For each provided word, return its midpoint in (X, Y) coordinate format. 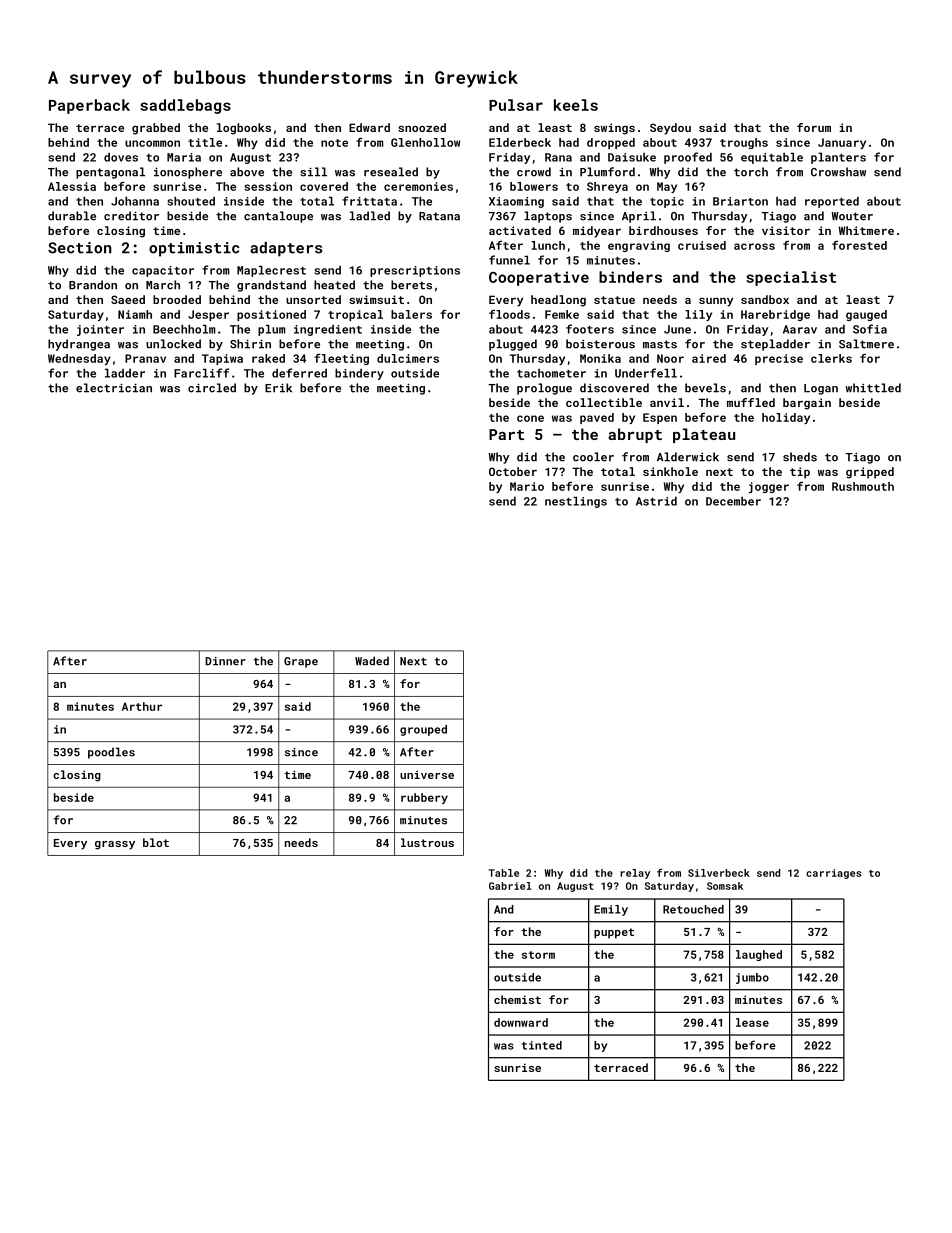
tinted (542, 1045)
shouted (191, 201)
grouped (423, 730)
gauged (866, 315)
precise (779, 359)
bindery (359, 374)
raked (268, 358)
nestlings (576, 502)
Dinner (225, 661)
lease (752, 1022)
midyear (597, 232)
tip (800, 473)
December (733, 501)
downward (521, 1022)
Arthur (142, 706)
